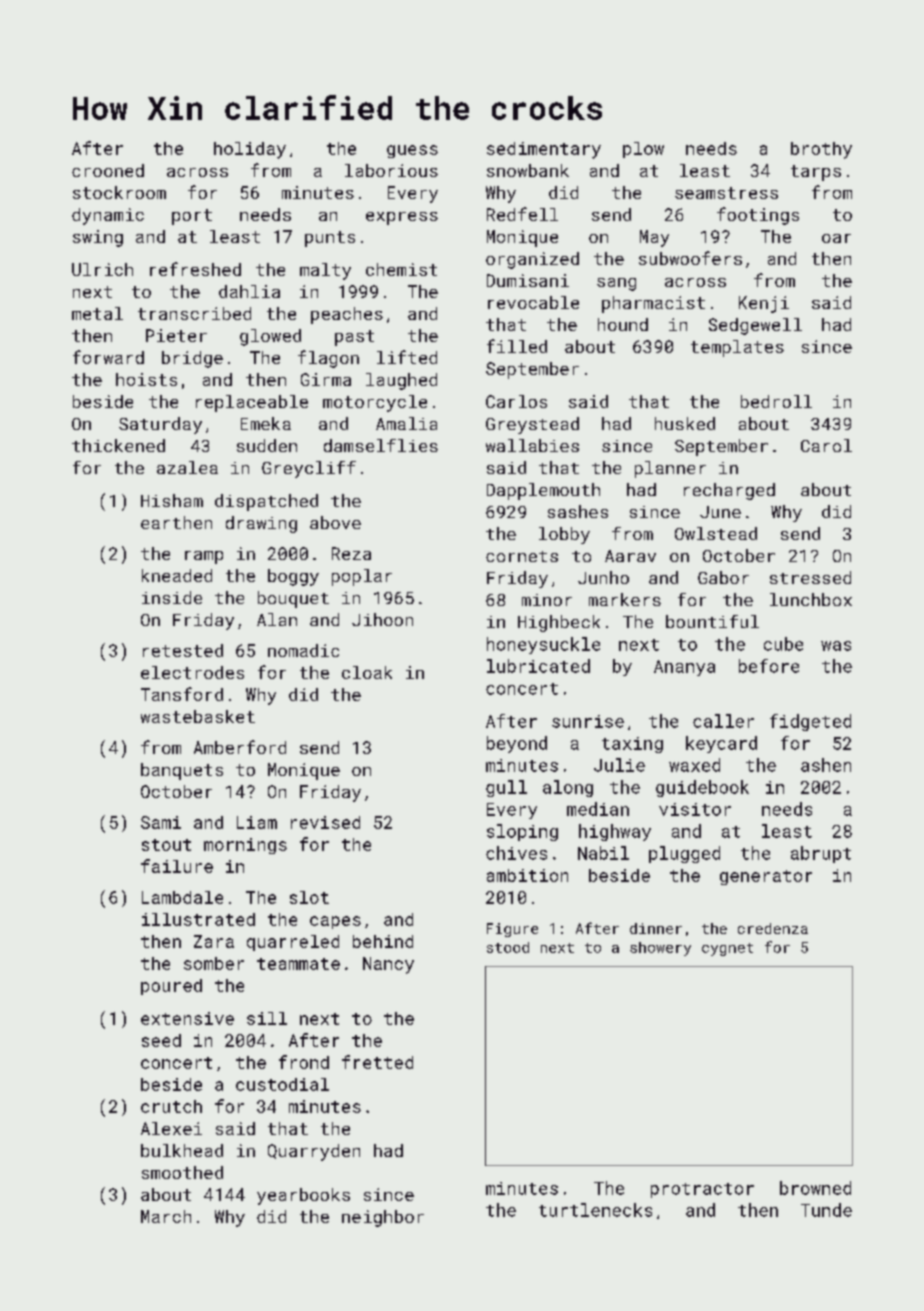 The width and height of the screenshot is (924, 1311). I want to click on Lambdale, so click(182, 897).
